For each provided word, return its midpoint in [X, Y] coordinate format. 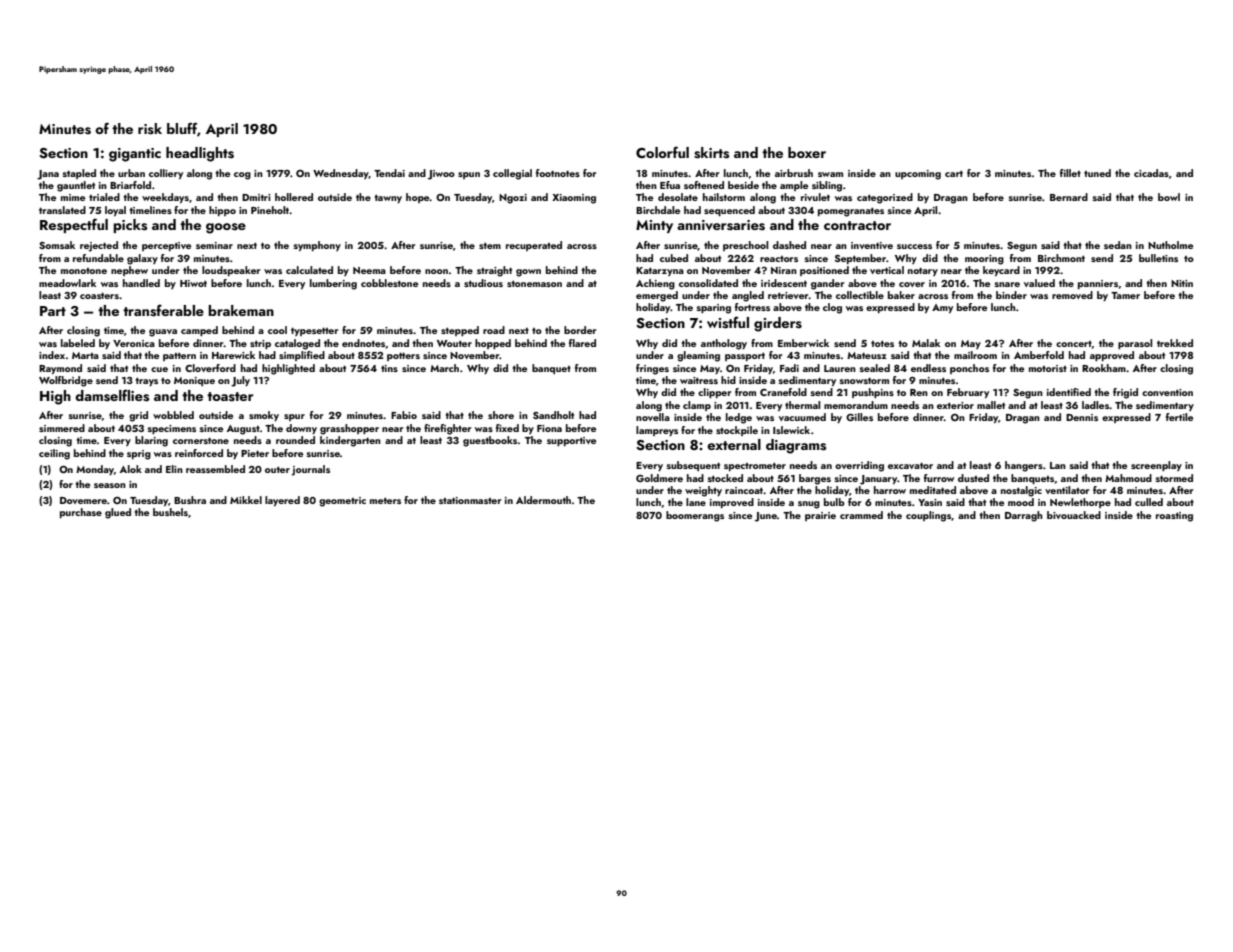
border [580, 330]
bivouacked [1074, 515]
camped [199, 331]
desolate [678, 197]
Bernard [1069, 197]
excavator [910, 465]
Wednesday [341, 174]
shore [501, 415]
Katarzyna [660, 271]
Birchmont [1061, 258]
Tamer [1125, 295]
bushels [170, 512]
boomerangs [695, 516]
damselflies [112, 395]
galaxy [142, 259]
